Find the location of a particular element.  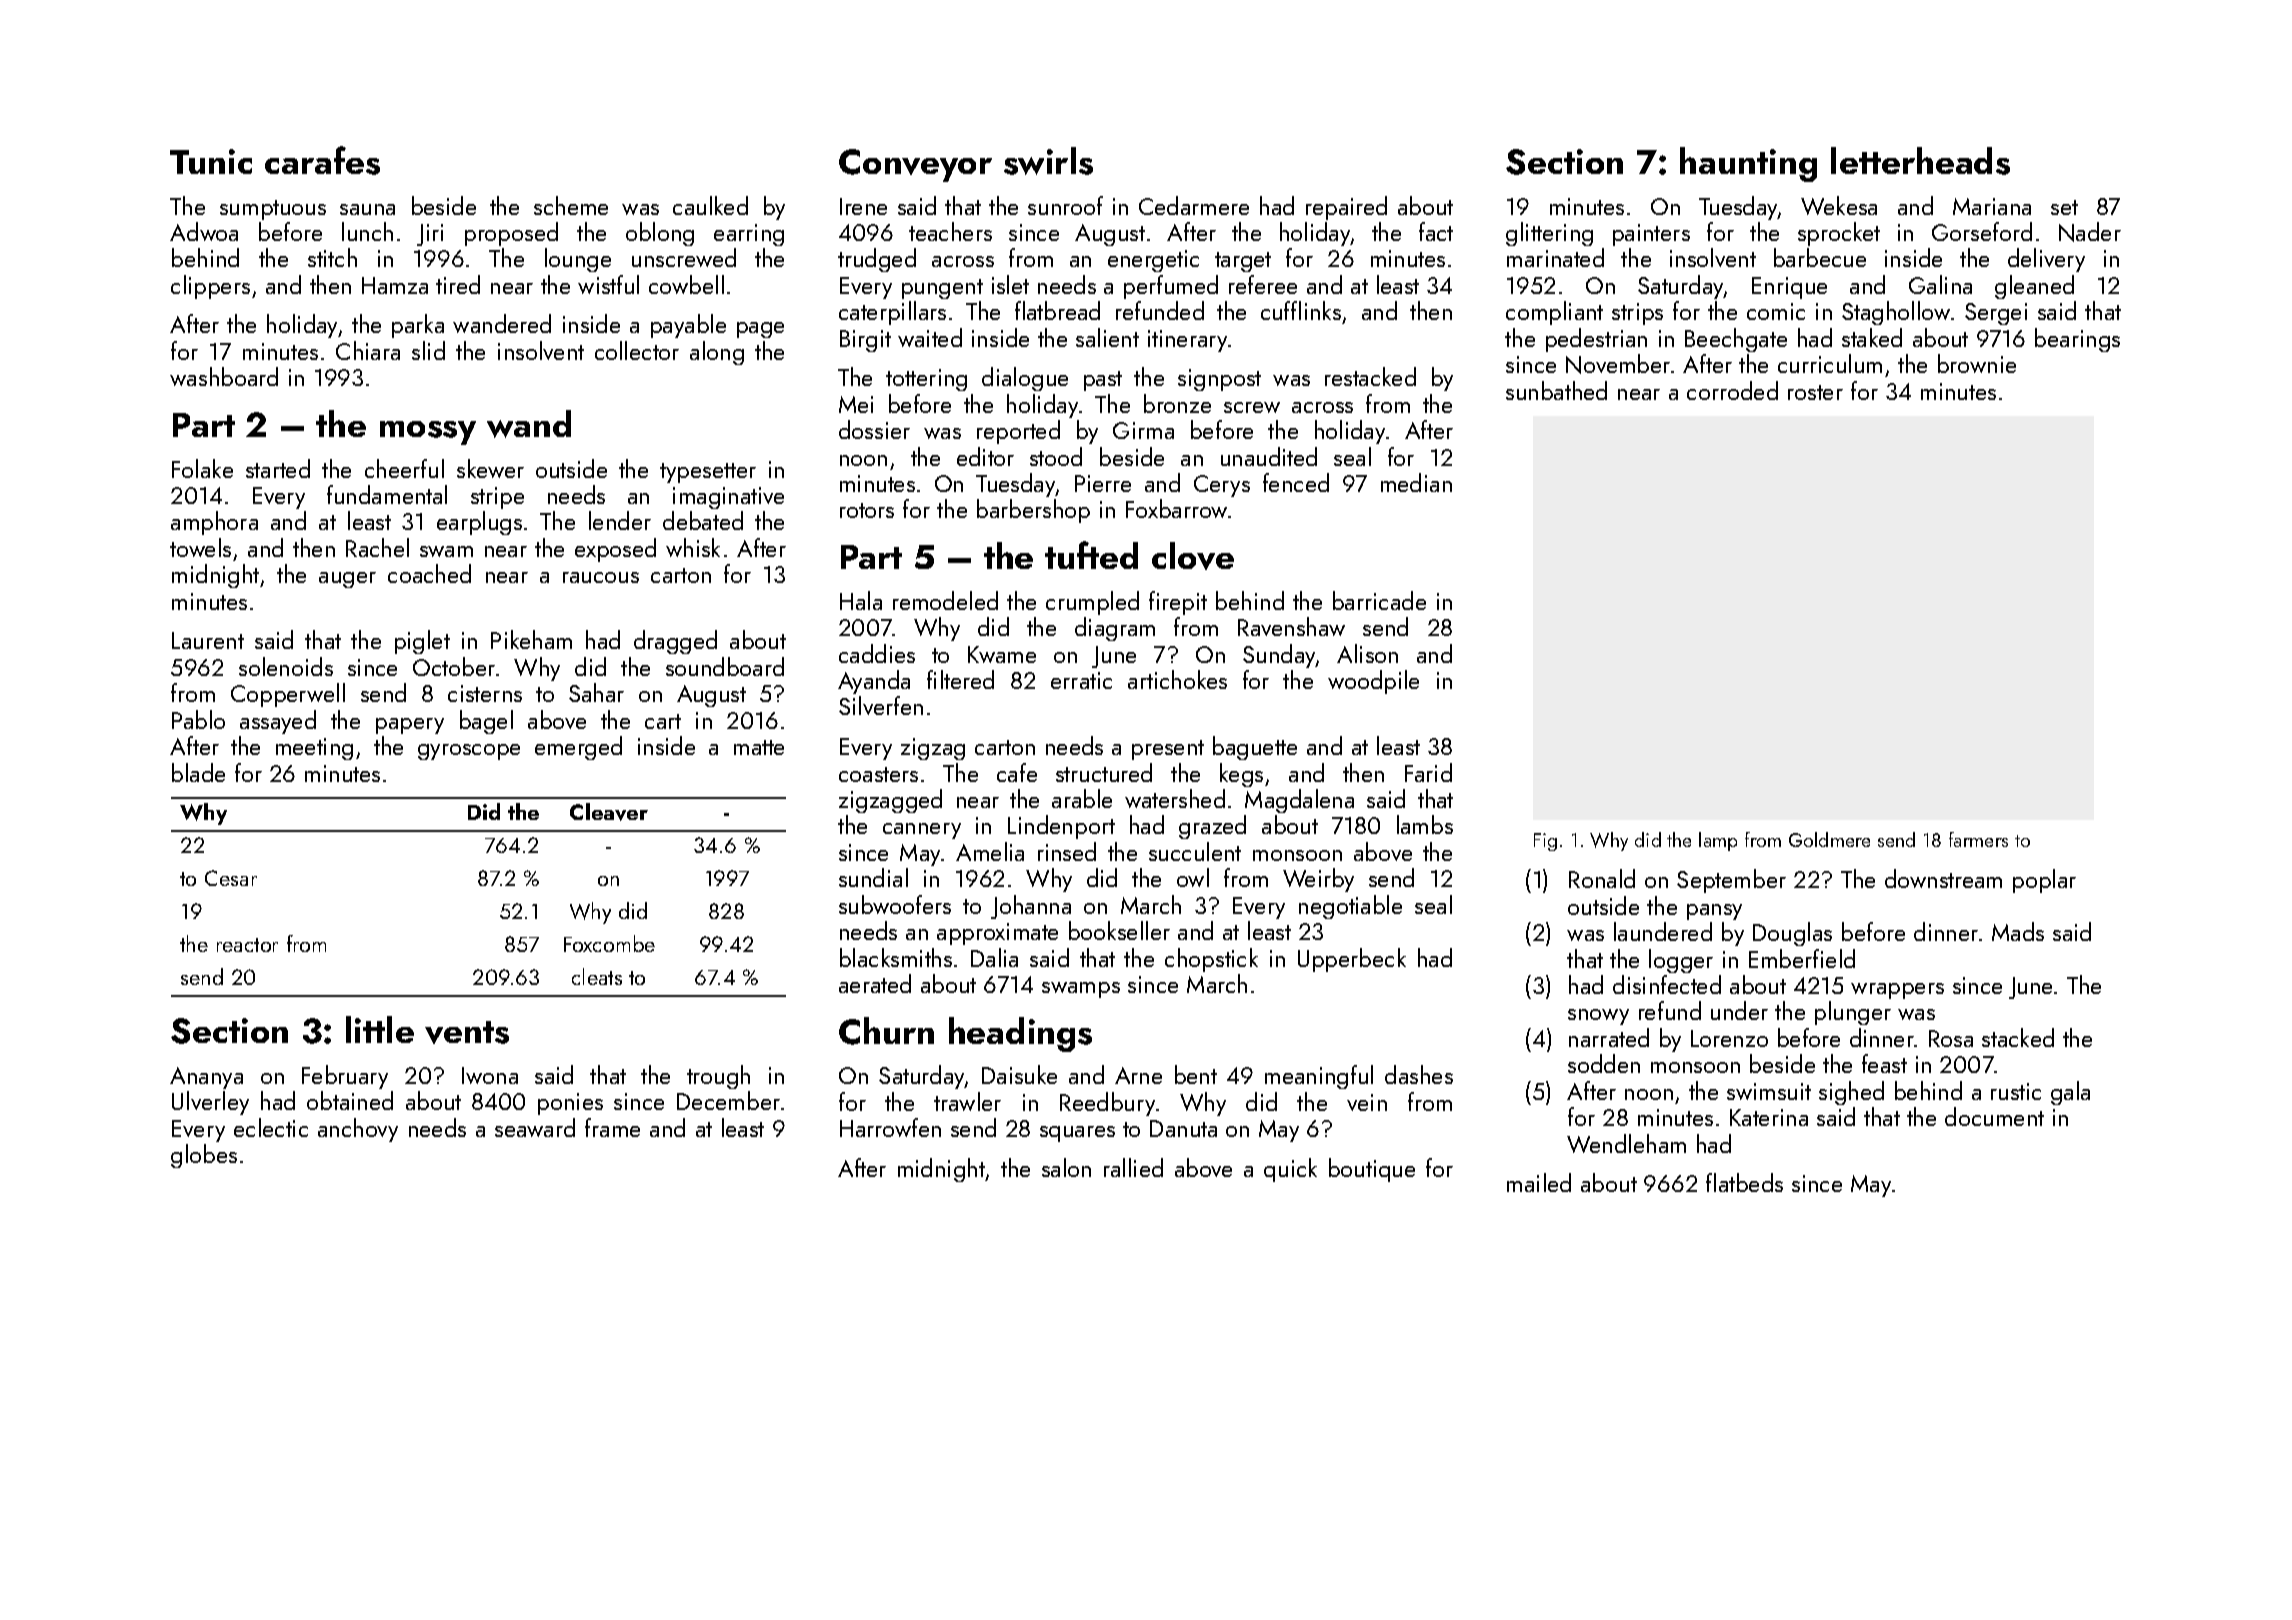

carafes is located at coordinates (322, 160).
